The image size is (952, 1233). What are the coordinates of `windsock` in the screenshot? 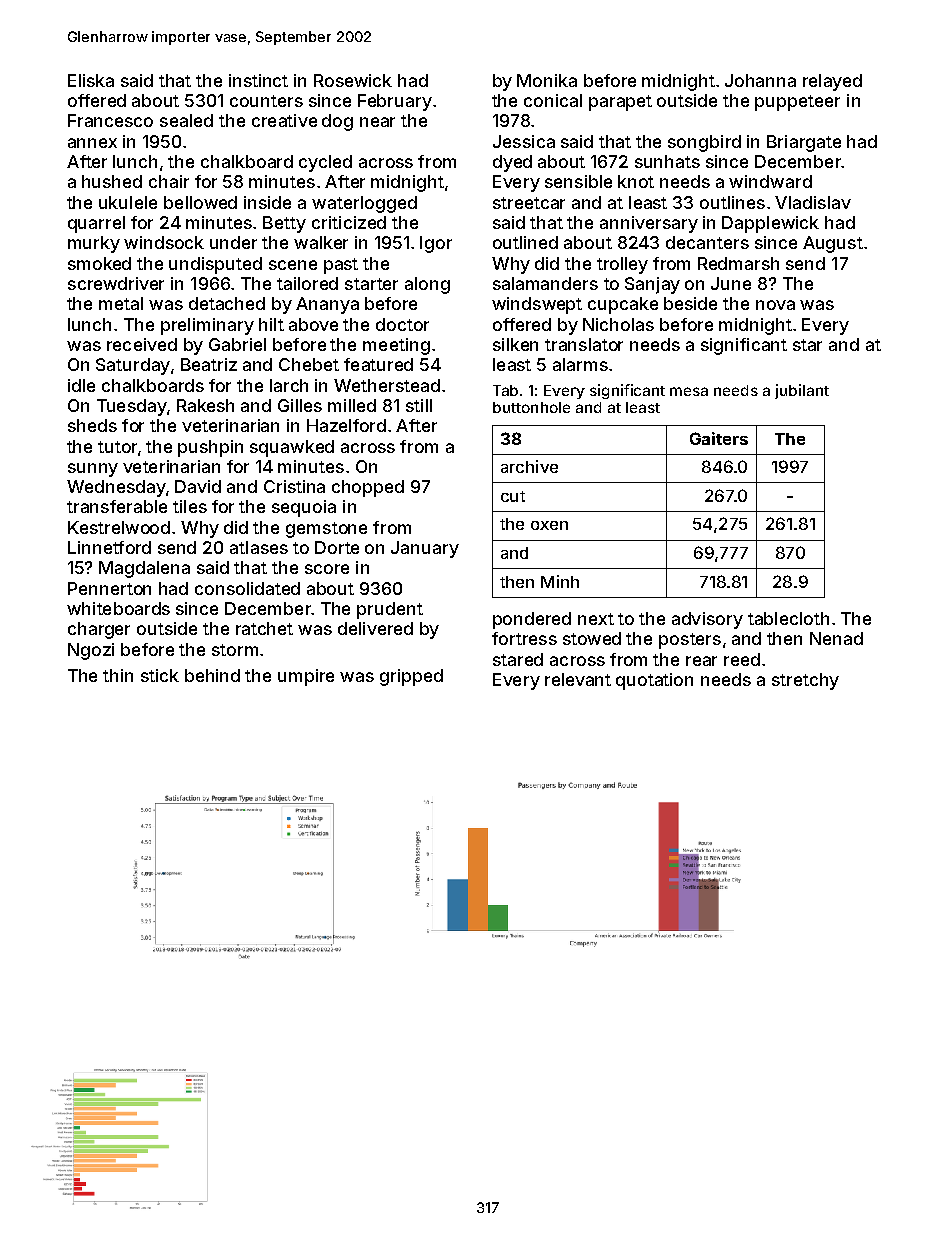 It's located at (164, 242).
